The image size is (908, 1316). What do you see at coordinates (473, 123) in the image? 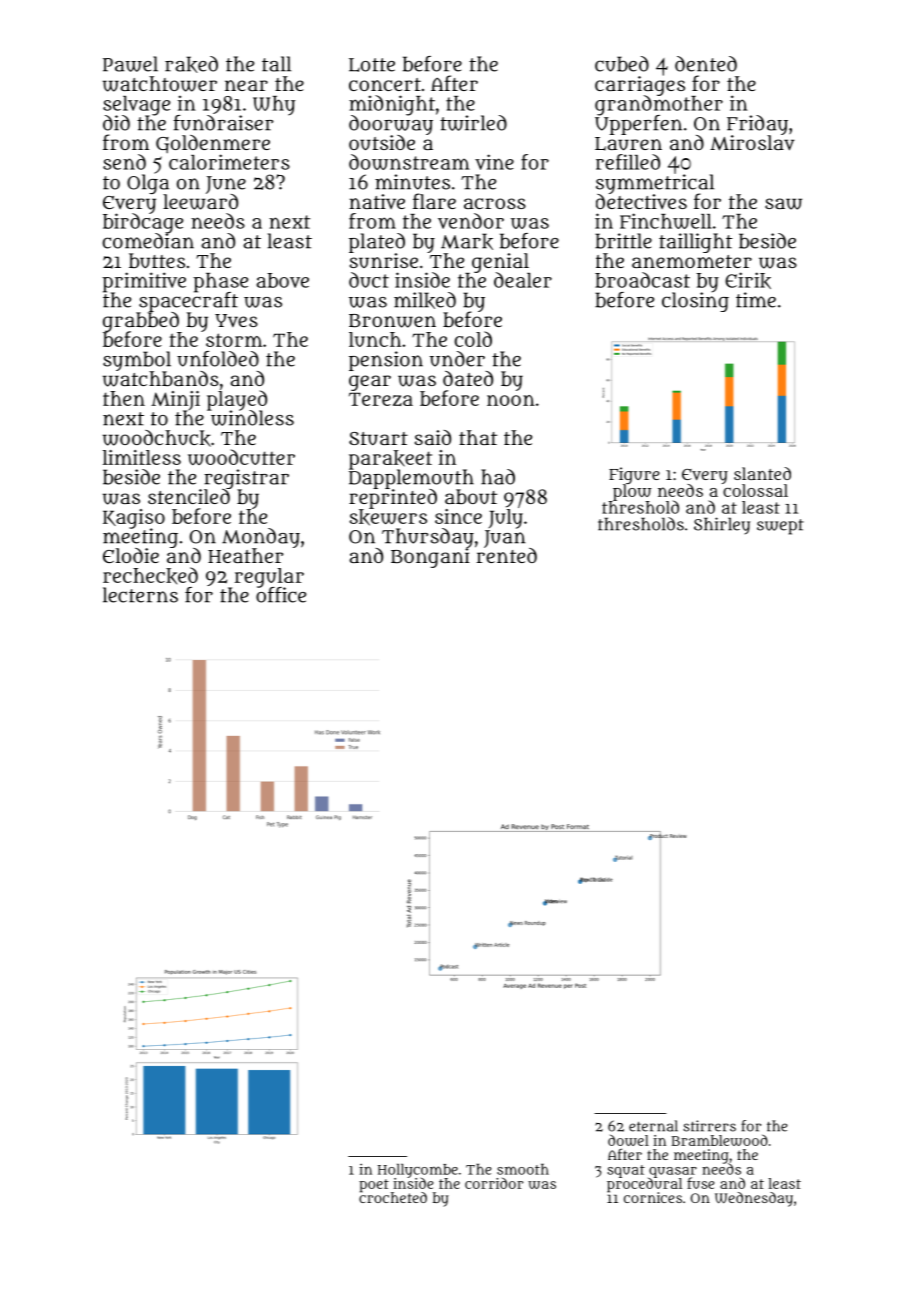
I see `twirled` at bounding box center [473, 123].
